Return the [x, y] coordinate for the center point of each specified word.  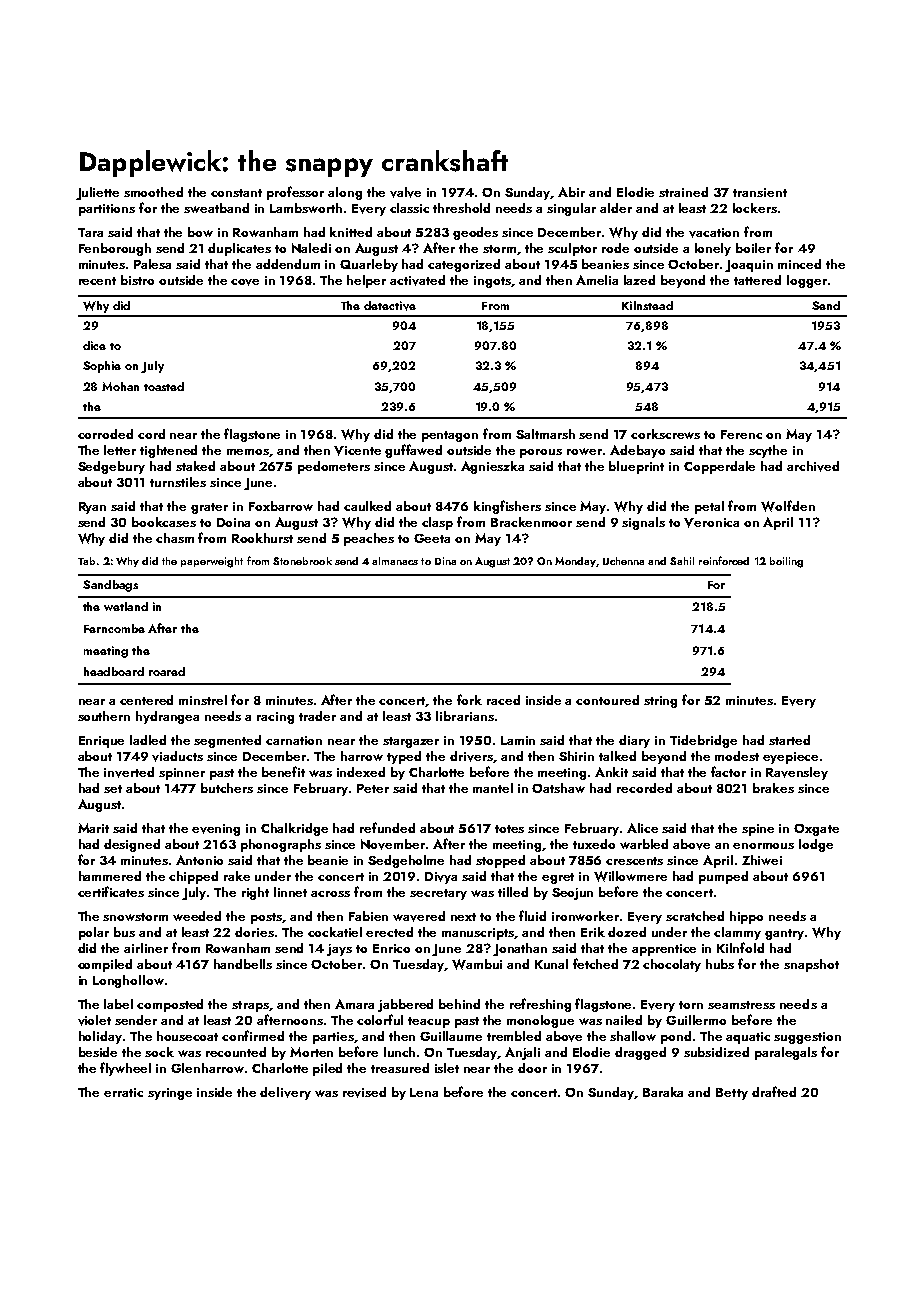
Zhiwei [762, 860]
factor [728, 771]
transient [760, 192]
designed [132, 845]
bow [200, 232]
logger [807, 281]
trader [317, 716]
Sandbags [110, 586]
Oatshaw [558, 788]
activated [417, 280]
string [660, 702]
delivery [285, 1093]
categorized [464, 265]
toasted [164, 386]
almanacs [395, 561]
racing [275, 718]
